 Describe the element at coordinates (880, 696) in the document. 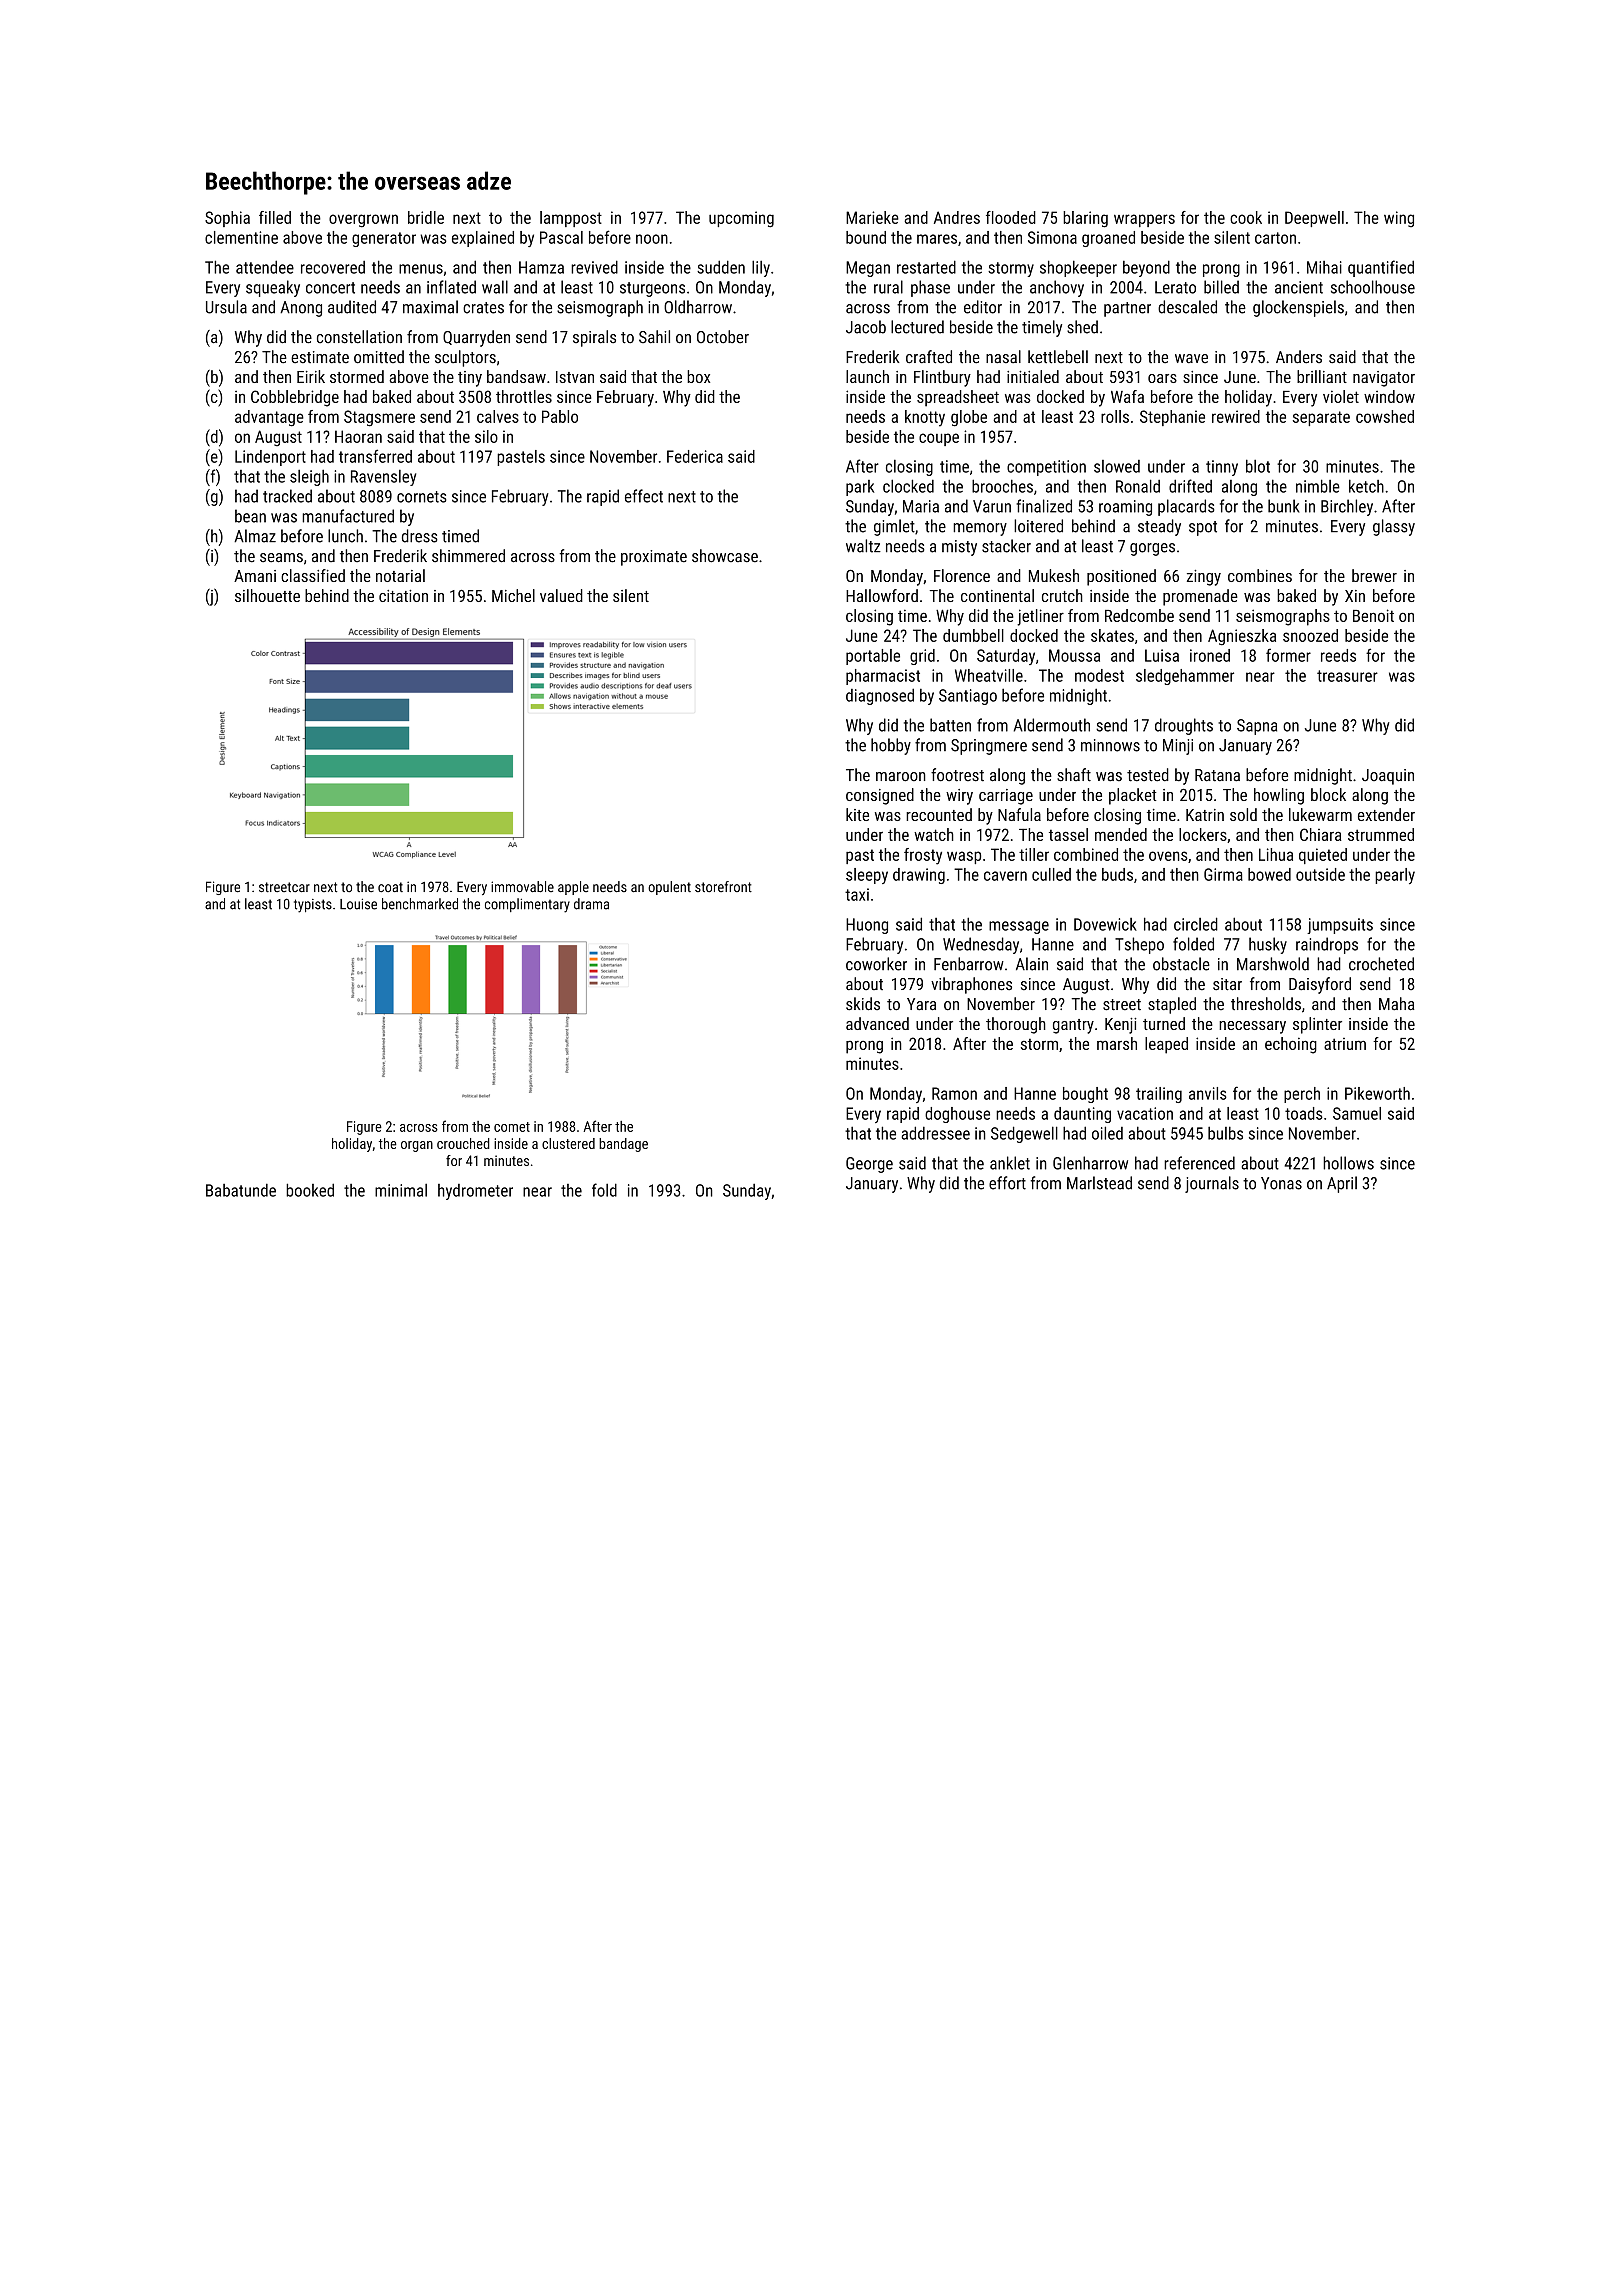

I see `diagnosed` at that location.
